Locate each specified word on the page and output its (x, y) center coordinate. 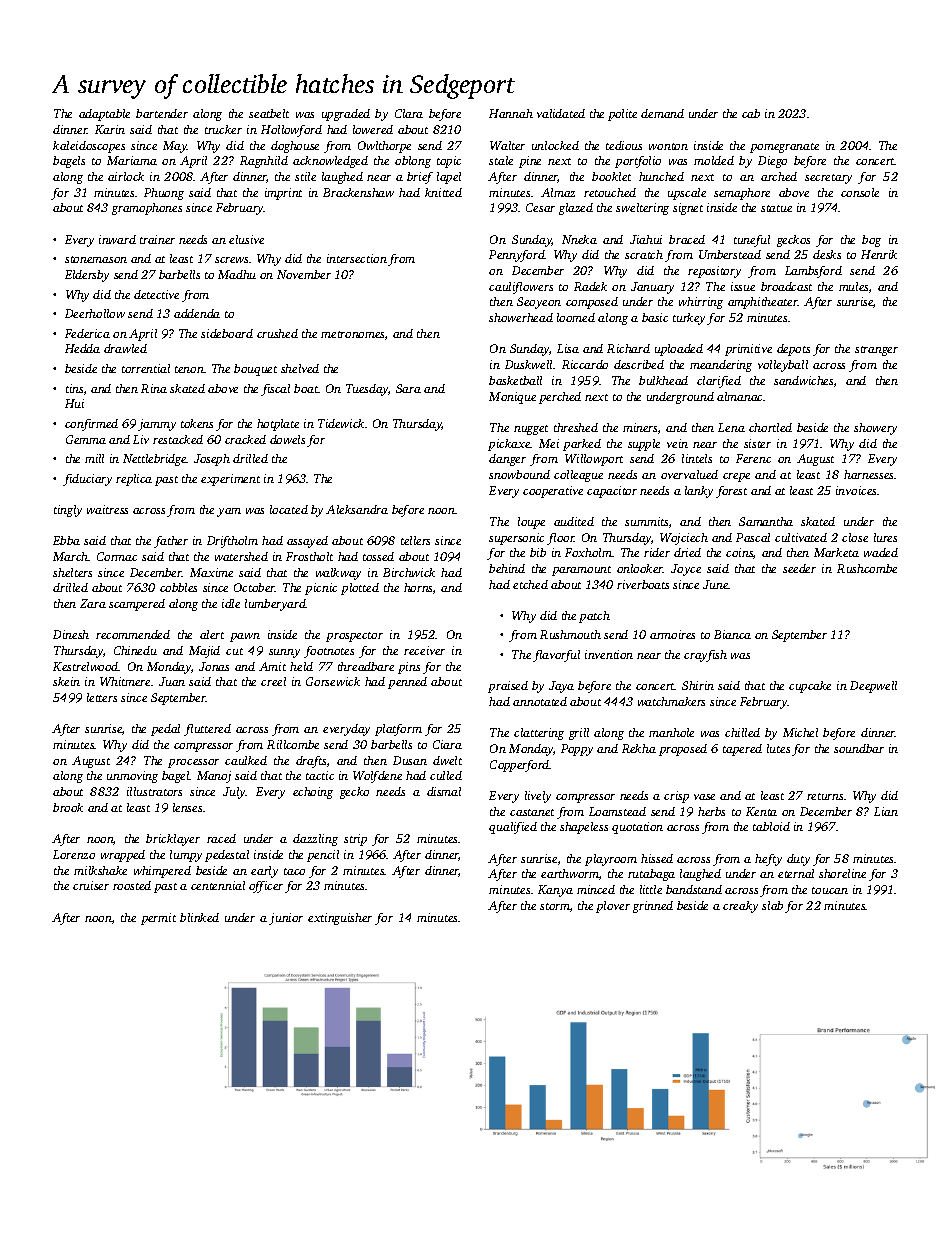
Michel (800, 732)
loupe (531, 523)
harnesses (869, 474)
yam (229, 512)
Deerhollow (95, 313)
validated (561, 113)
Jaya (561, 687)
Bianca (732, 634)
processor (193, 763)
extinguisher (340, 919)
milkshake (100, 870)
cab (751, 113)
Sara (408, 388)
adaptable (104, 115)
